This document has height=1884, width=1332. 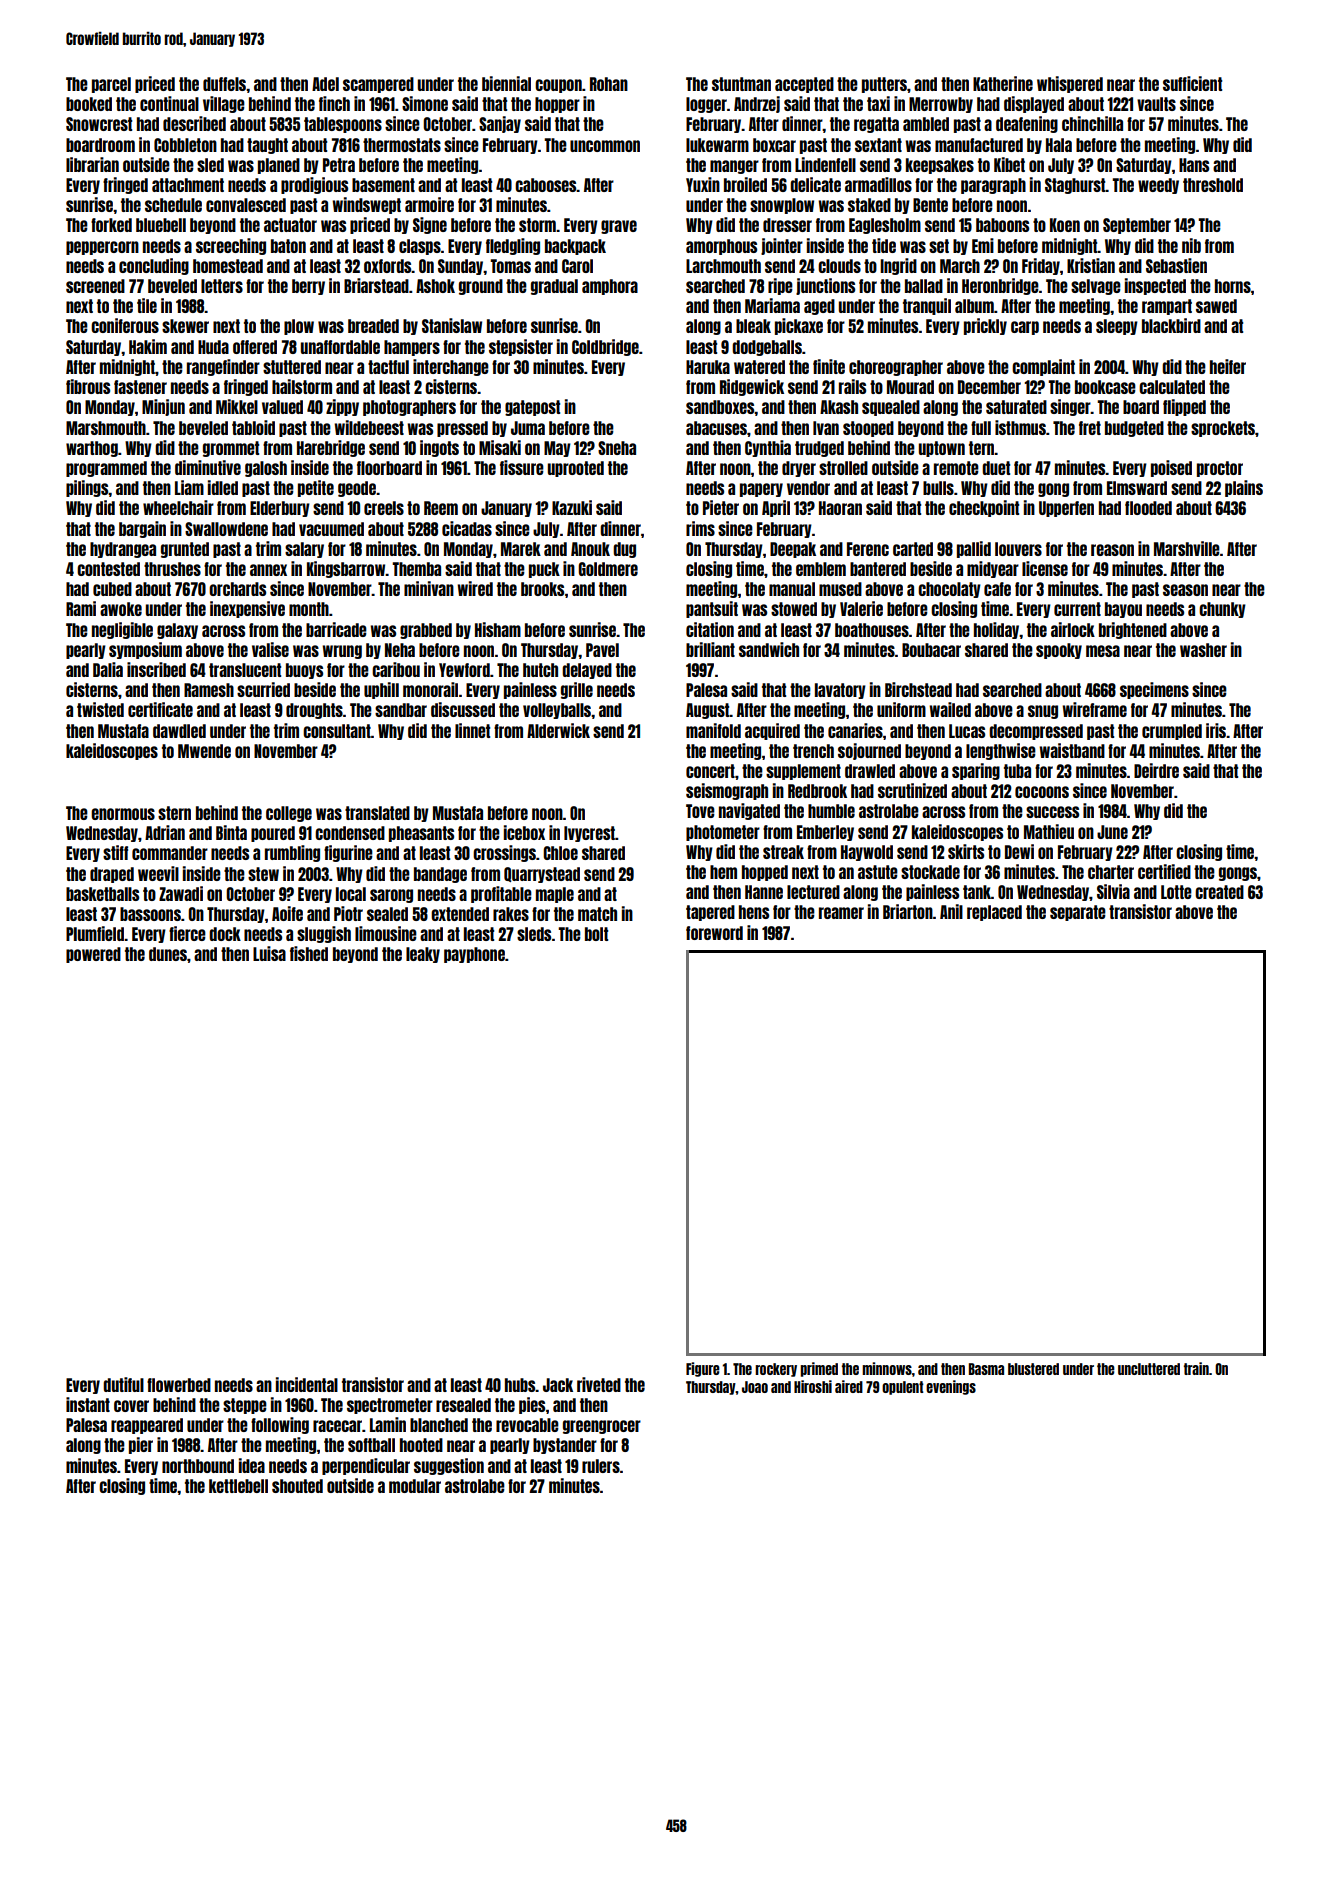 What do you see at coordinates (123, 1384) in the document?
I see `dutiful` at bounding box center [123, 1384].
